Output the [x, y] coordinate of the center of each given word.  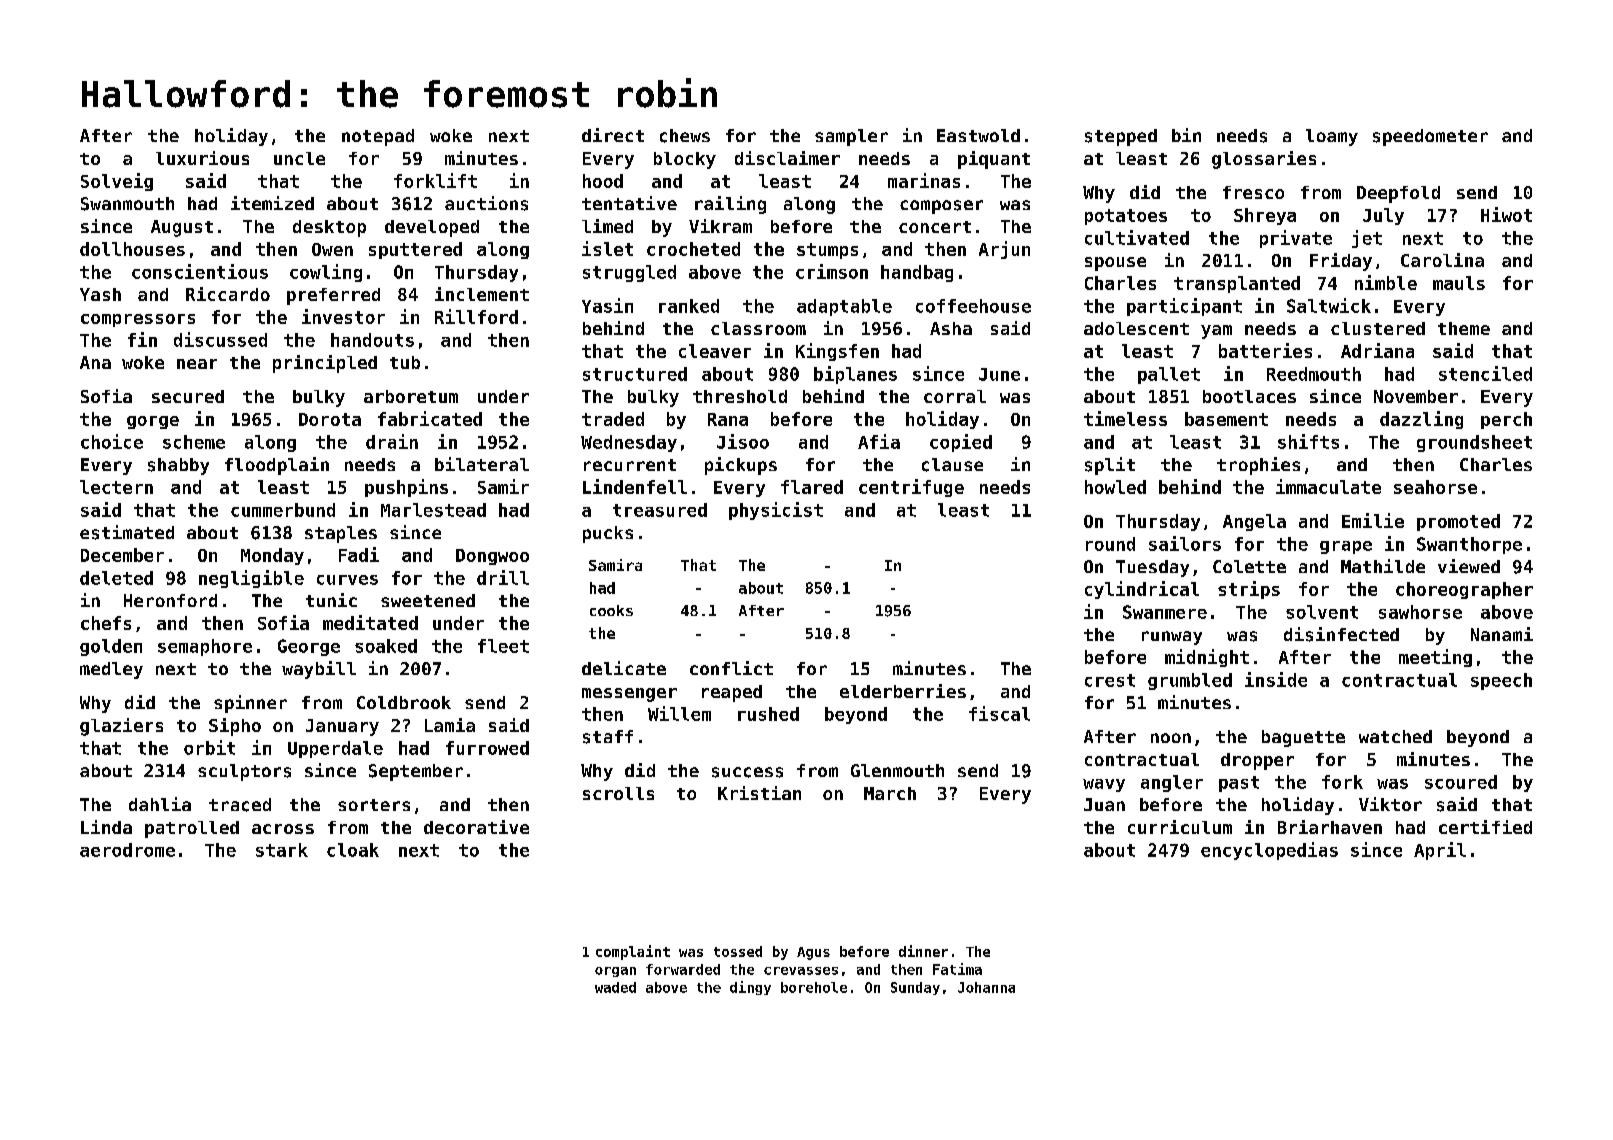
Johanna [986, 987]
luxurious [202, 158]
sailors [1185, 543]
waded [615, 987]
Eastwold [978, 135]
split [1110, 466]
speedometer [1430, 137]
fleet [503, 646]
